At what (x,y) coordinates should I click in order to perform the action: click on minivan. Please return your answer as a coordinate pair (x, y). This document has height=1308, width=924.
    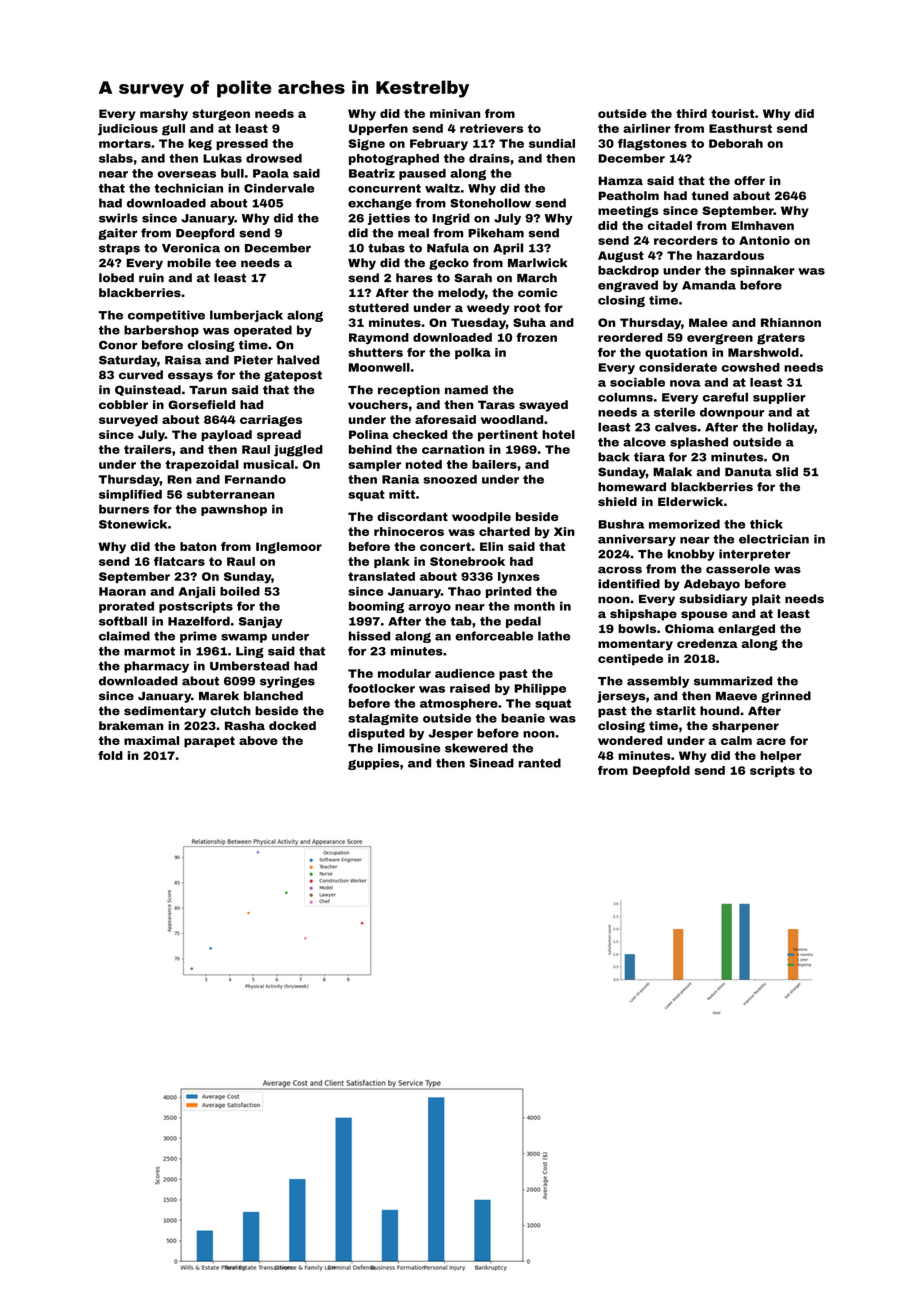
    Looking at the image, I should click on (455, 113).
